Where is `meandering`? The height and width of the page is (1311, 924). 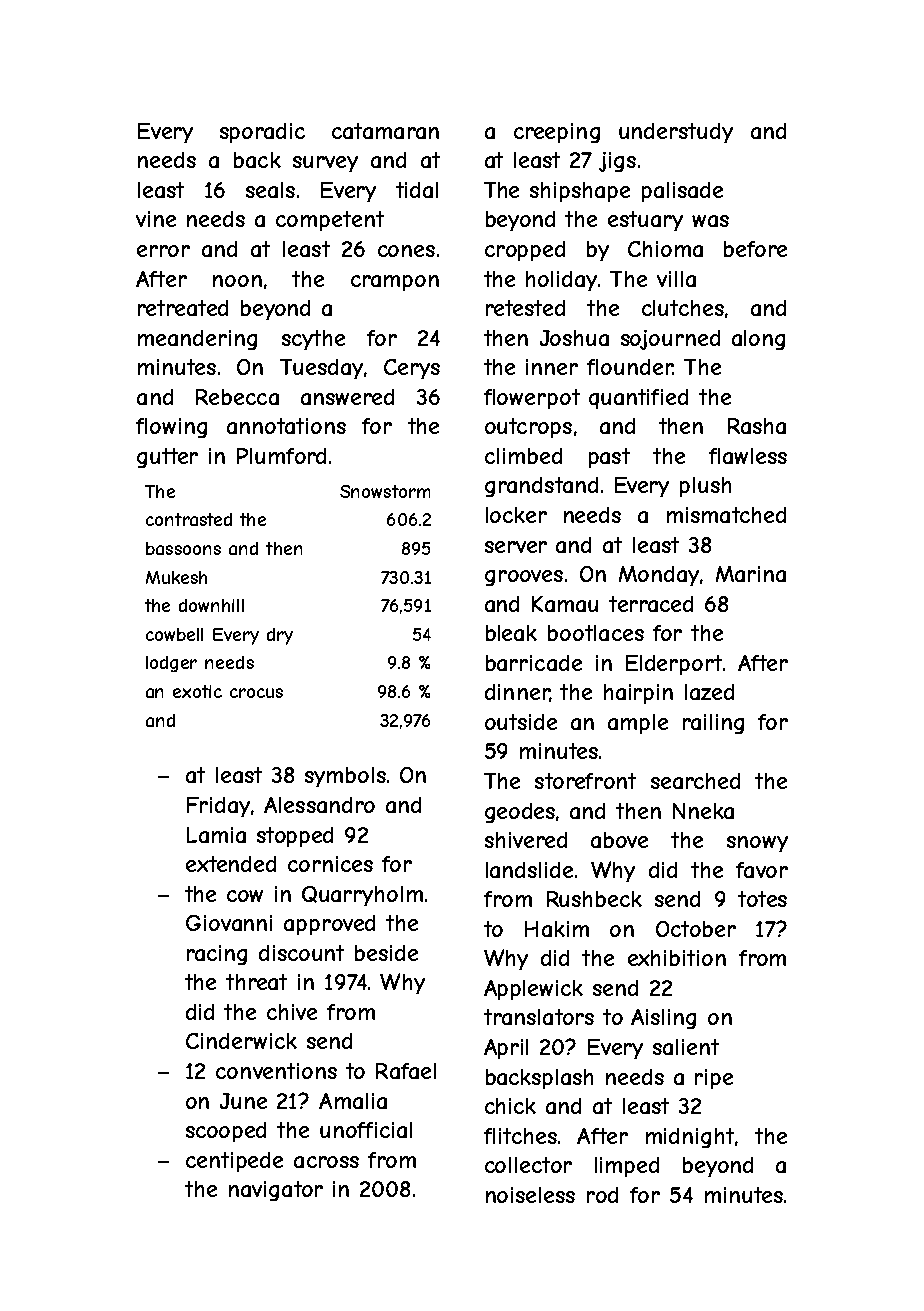 meandering is located at coordinates (197, 340).
